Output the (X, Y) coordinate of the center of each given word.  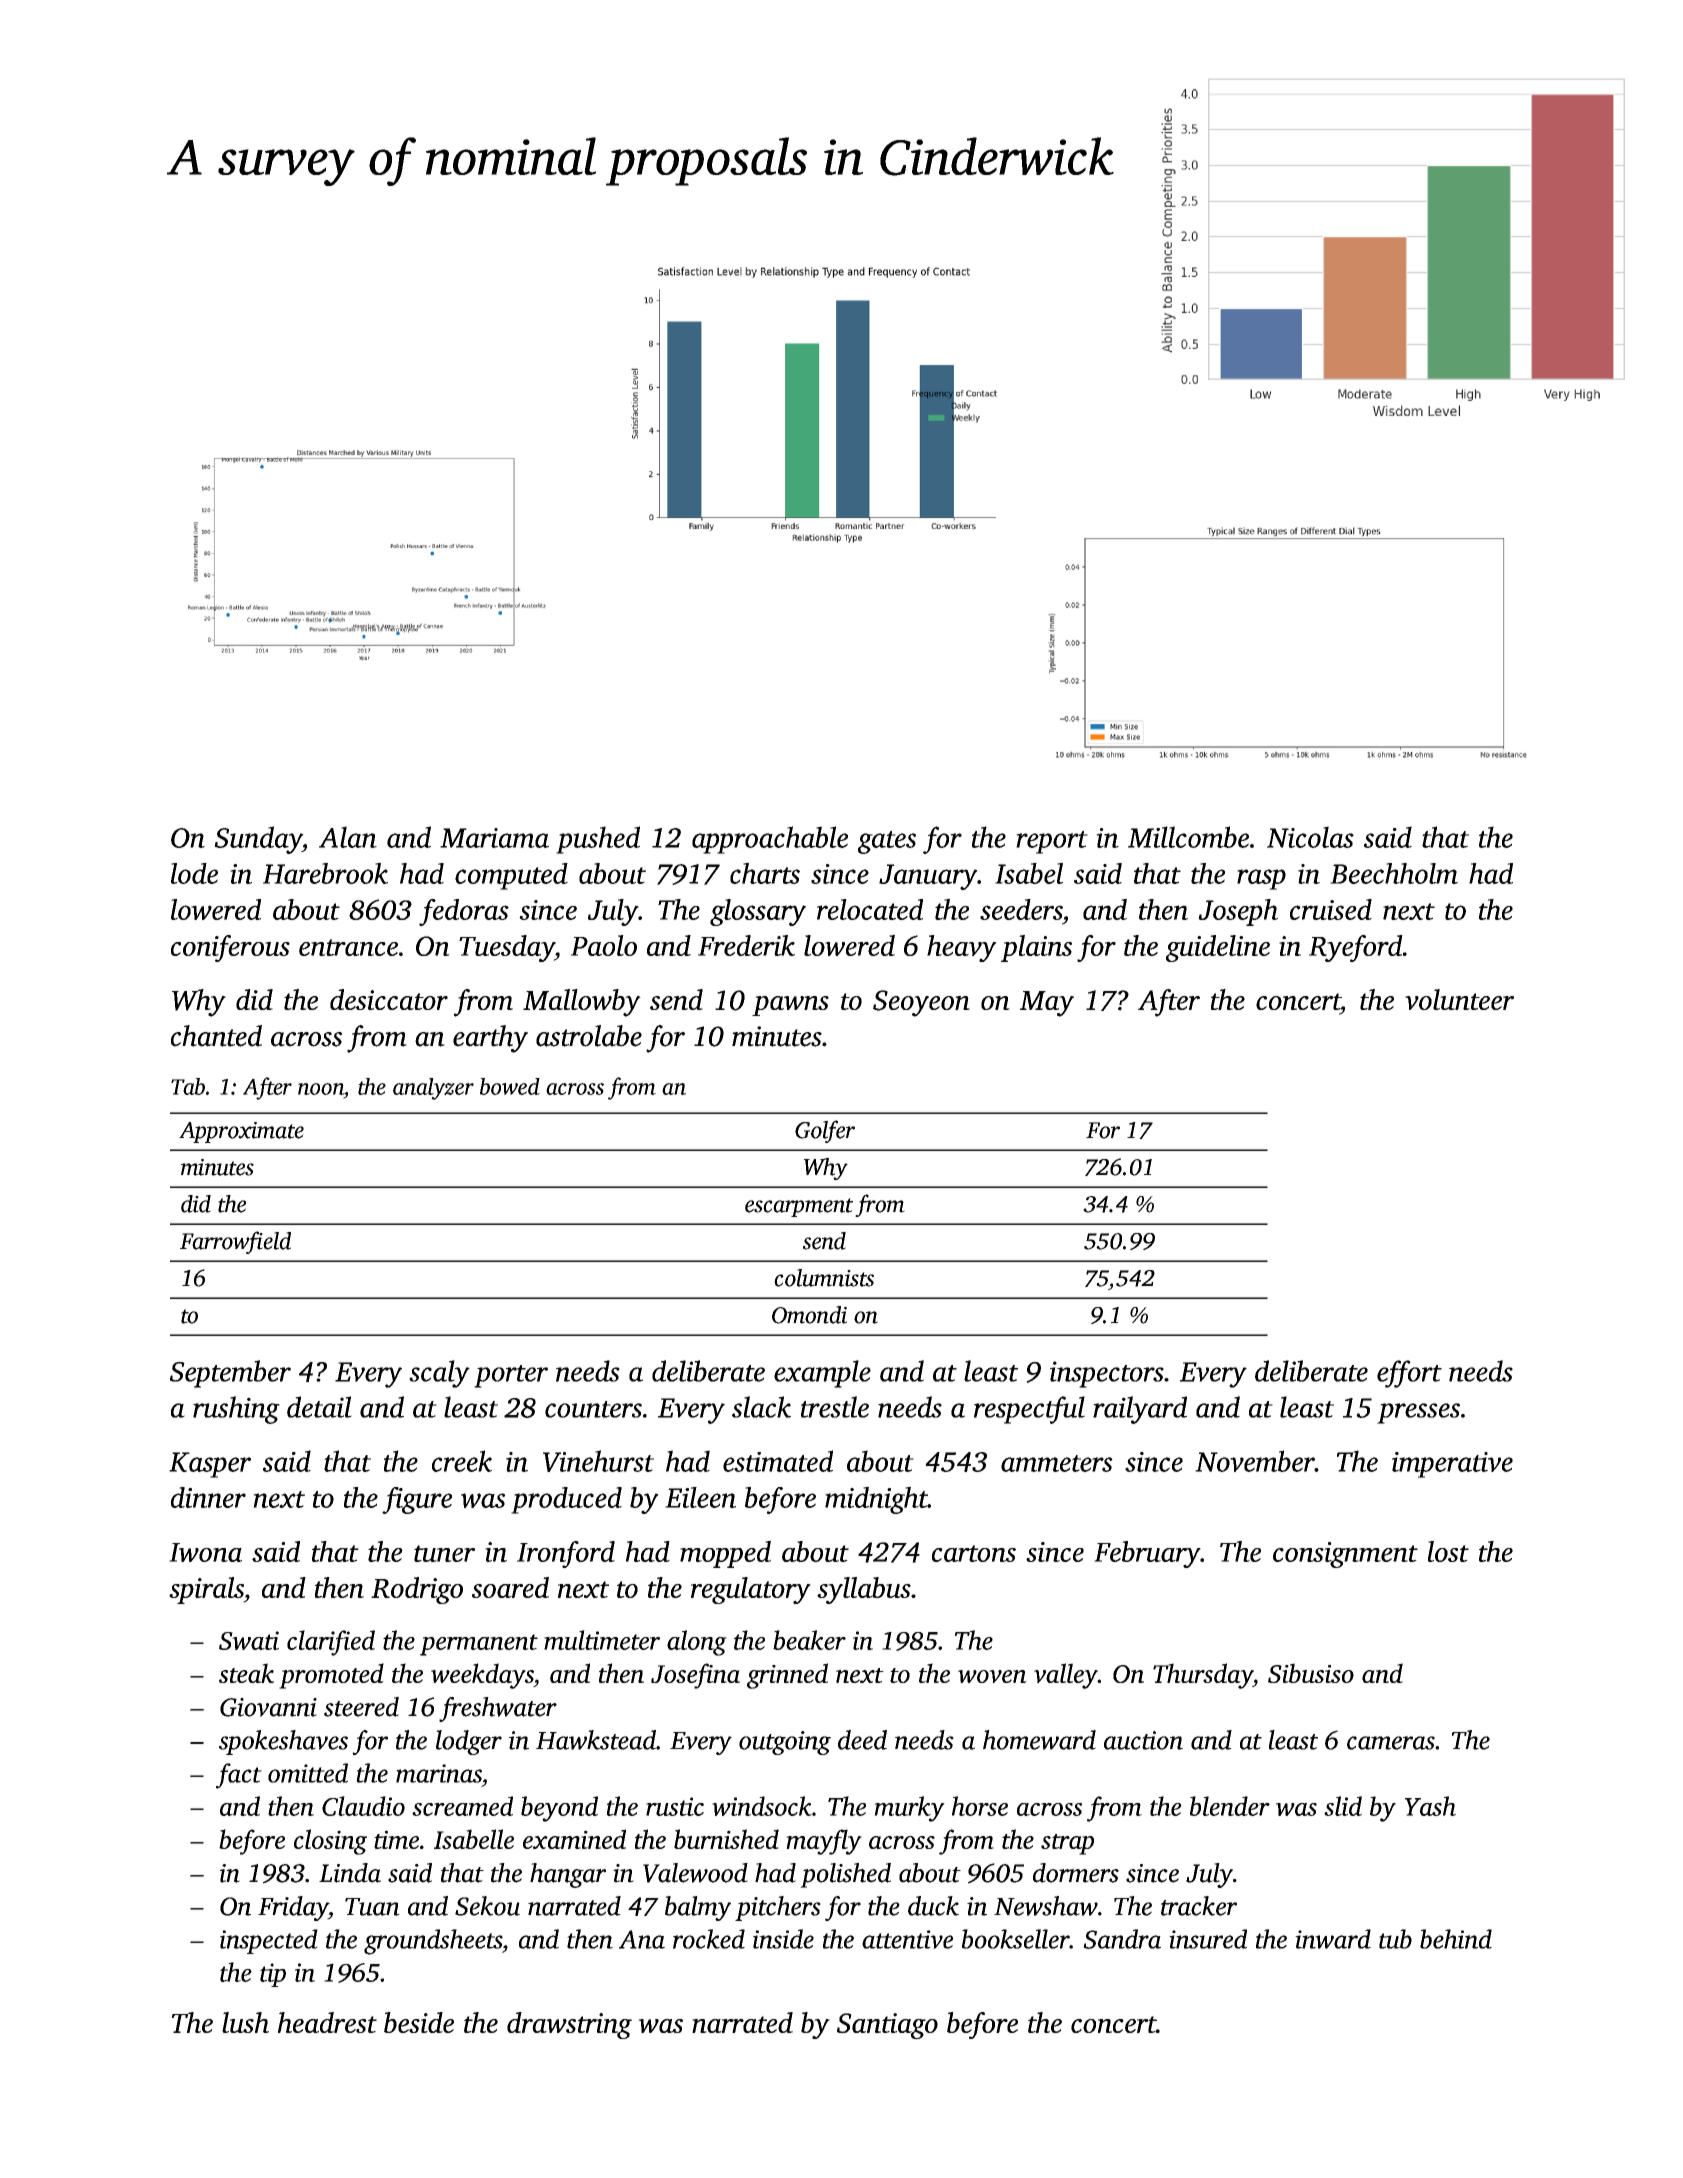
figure (417, 1500)
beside (419, 2022)
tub (1395, 1939)
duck (933, 1906)
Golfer (825, 1131)
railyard (1140, 1410)
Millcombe (1188, 837)
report (1052, 842)
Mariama (494, 838)
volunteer (1459, 999)
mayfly (824, 1842)
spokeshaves (283, 1742)
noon (321, 1089)
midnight (876, 1500)
